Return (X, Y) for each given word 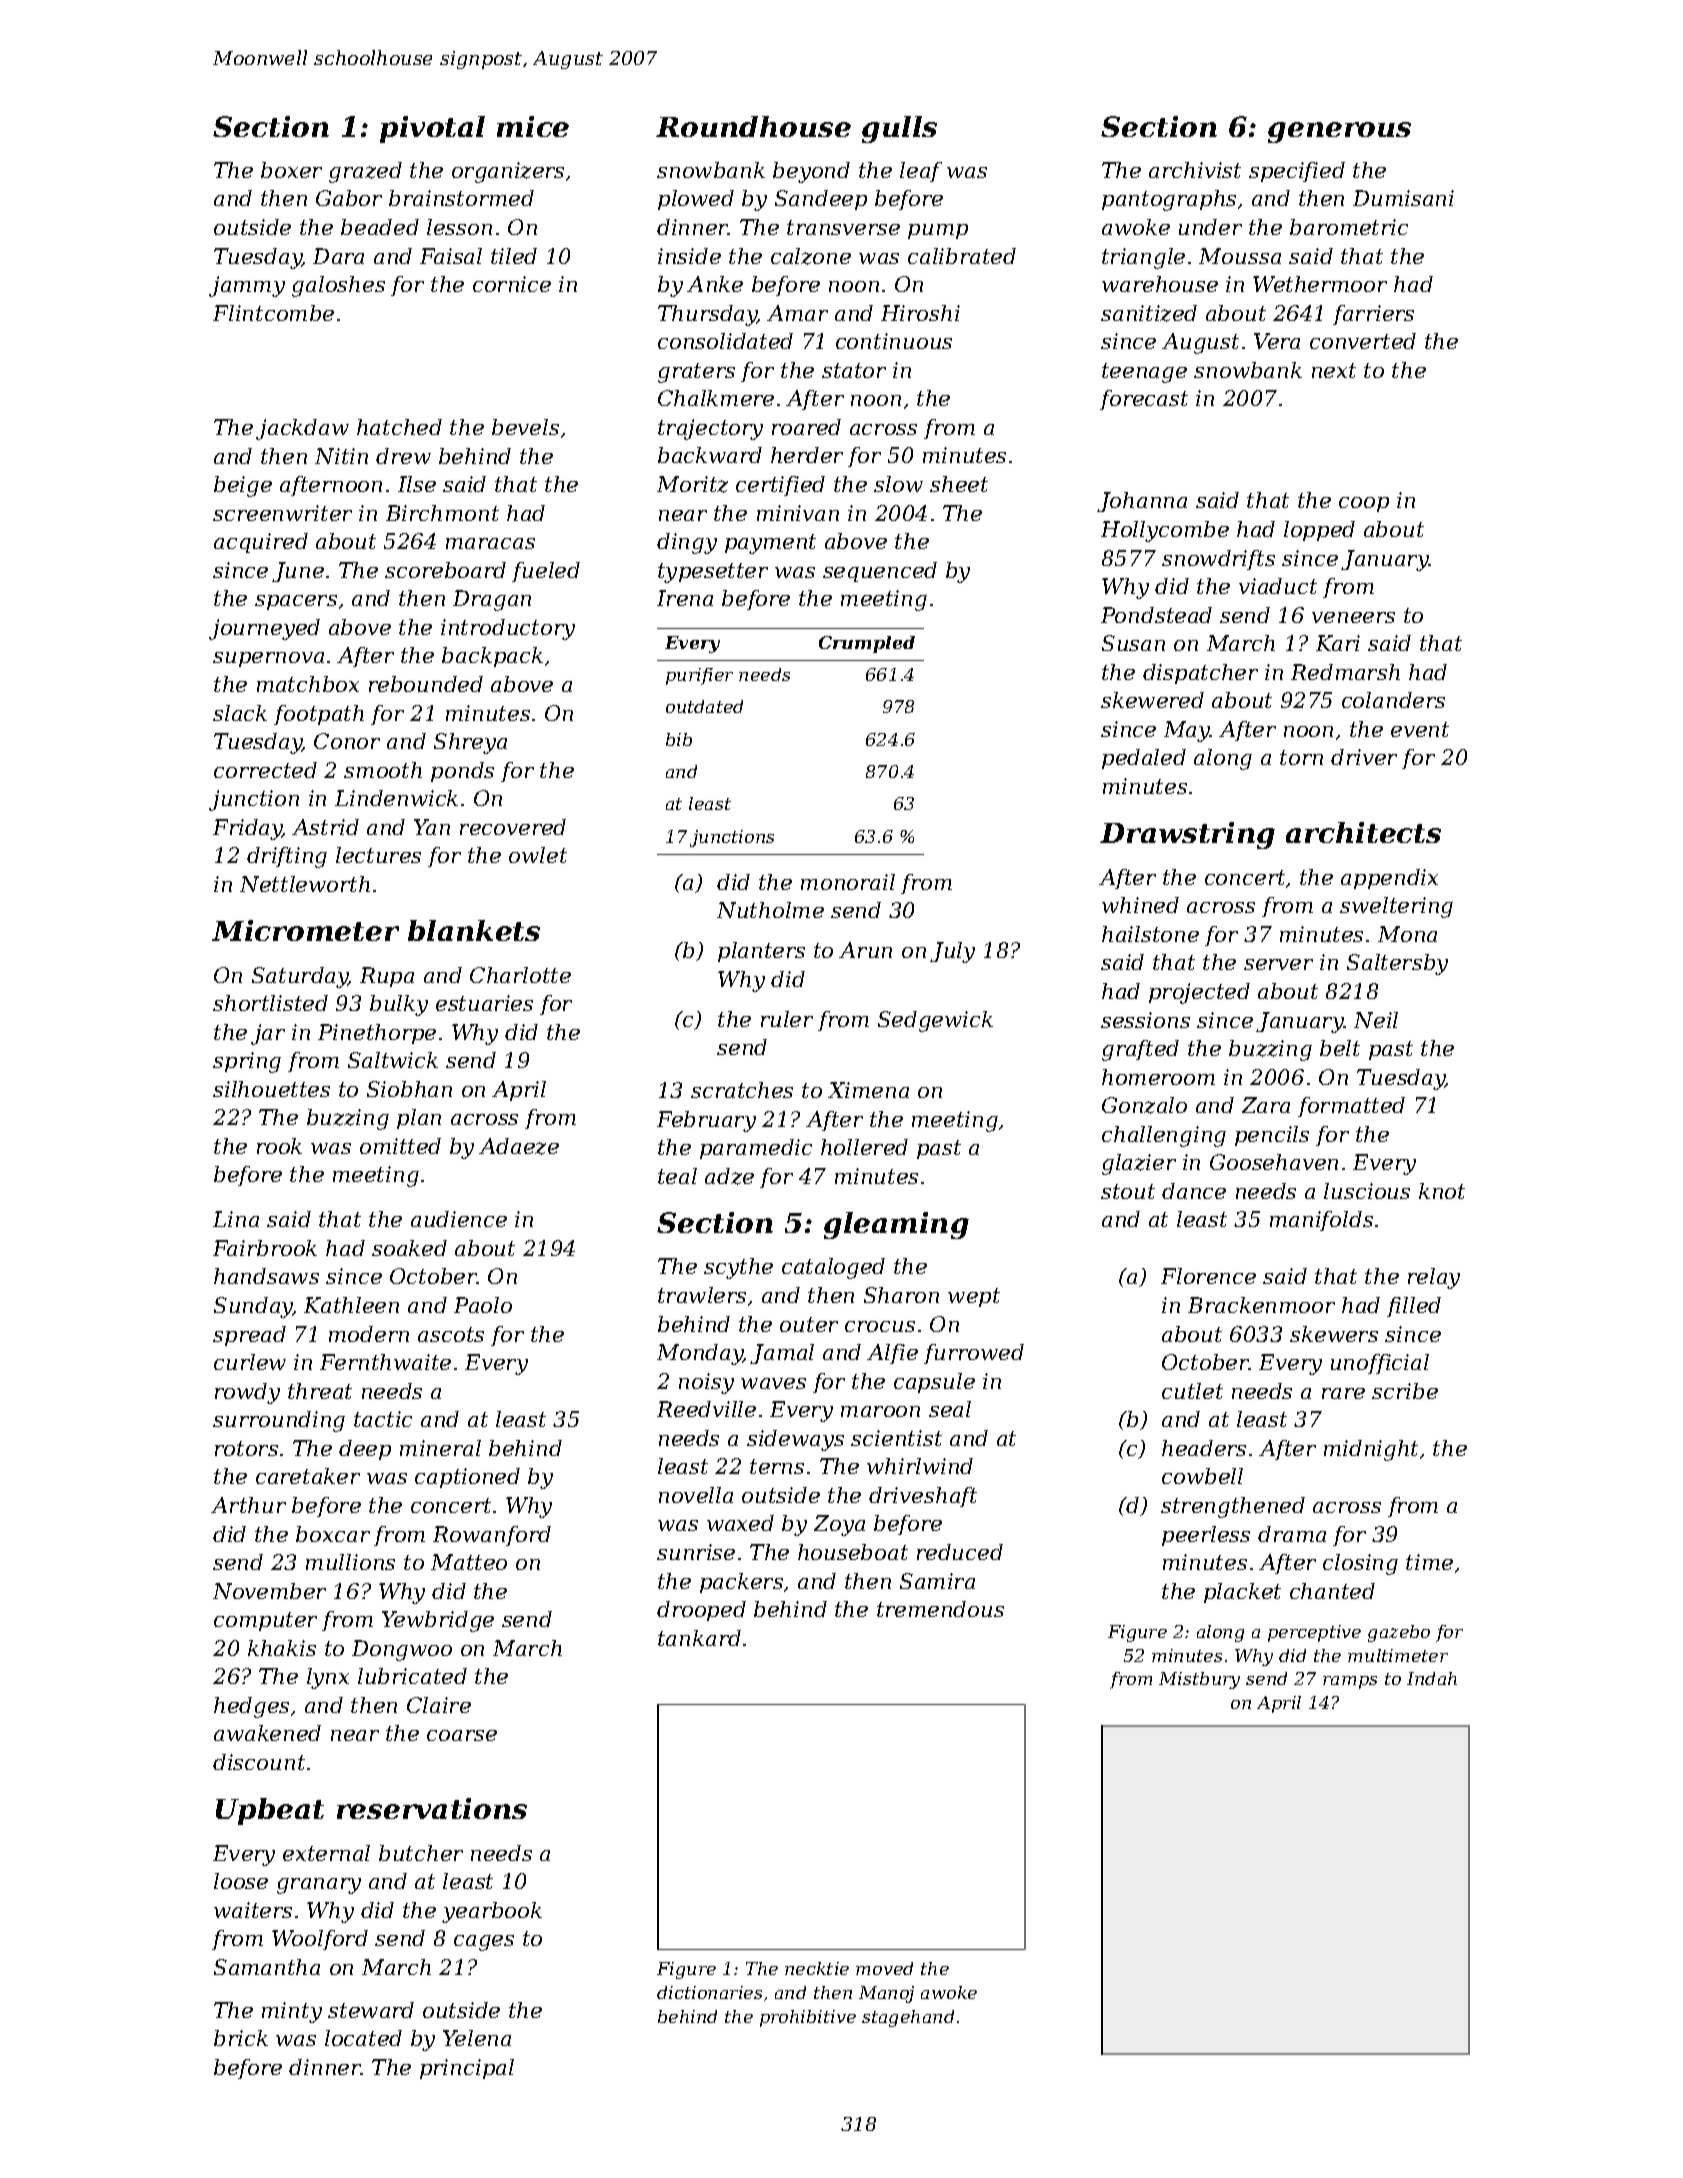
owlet (538, 855)
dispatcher (1200, 674)
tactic (383, 1419)
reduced (960, 1552)
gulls (899, 129)
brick (241, 2038)
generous (1339, 132)
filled (1414, 1307)
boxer (291, 170)
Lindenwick (396, 798)
